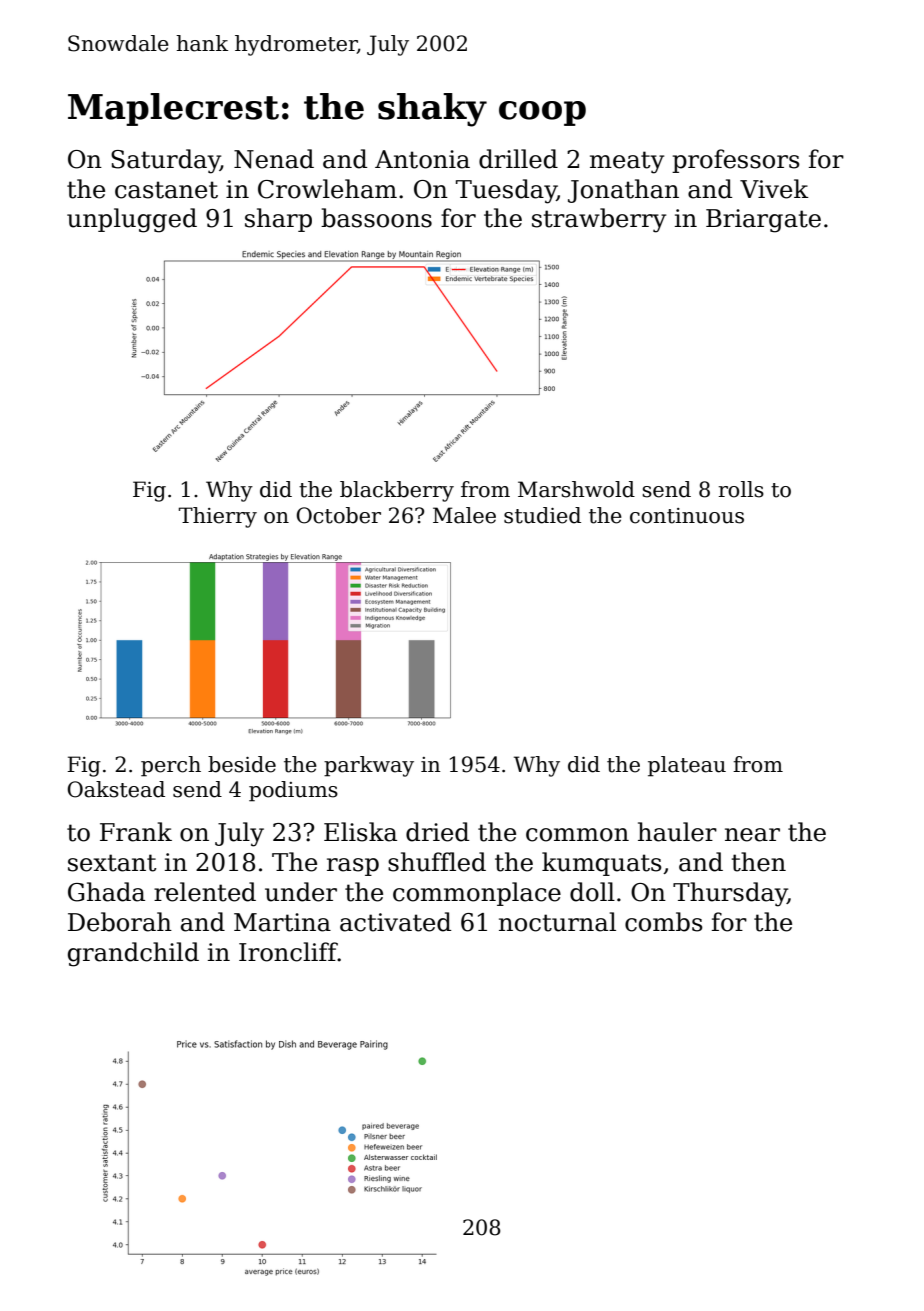 The image size is (924, 1311). What do you see at coordinates (397, 491) in the screenshot?
I see `blackberry` at bounding box center [397, 491].
